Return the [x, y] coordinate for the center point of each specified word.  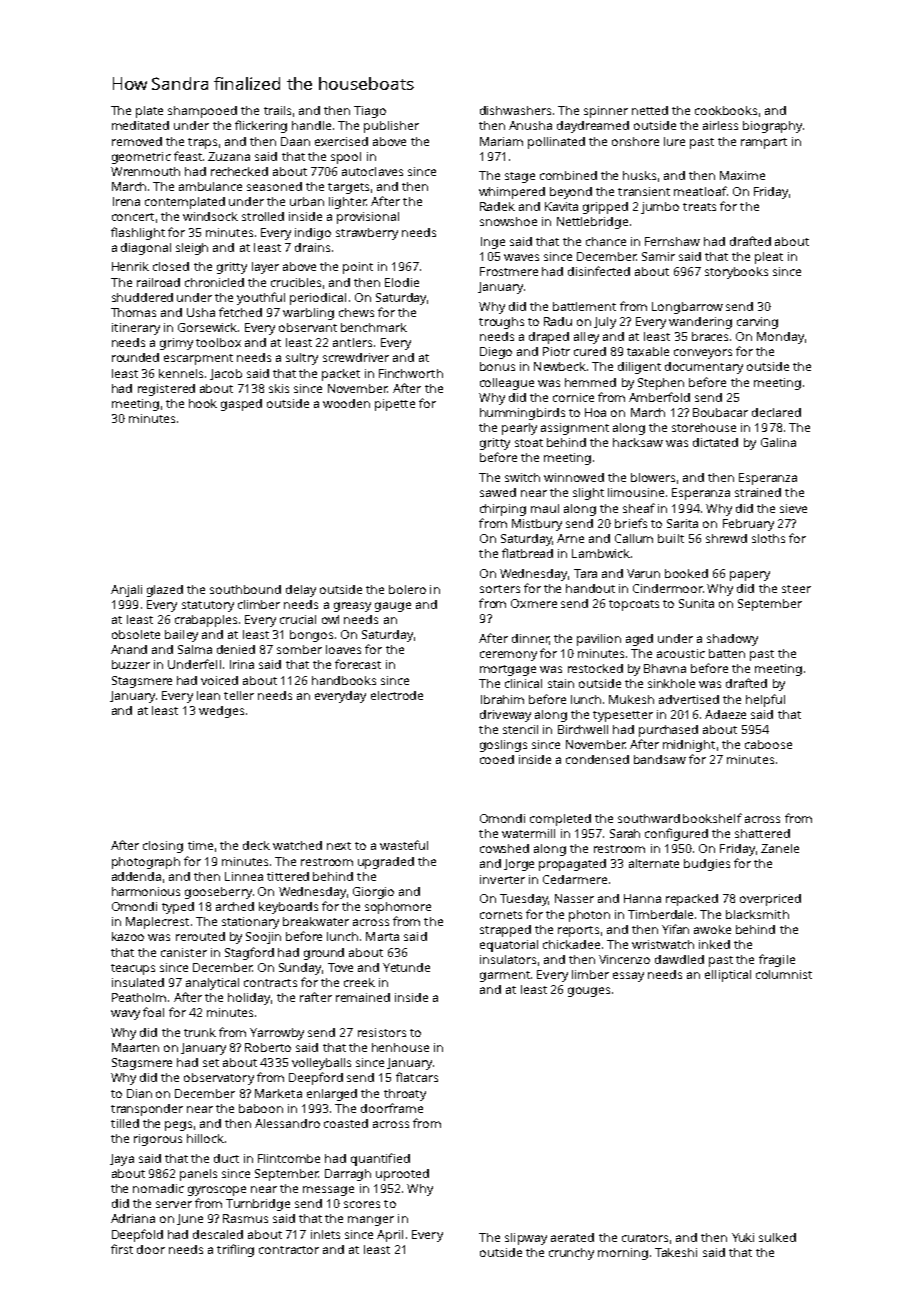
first [122, 1249]
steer [796, 589]
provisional [368, 218]
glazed [165, 591]
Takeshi [676, 1252]
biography [772, 127]
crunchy [571, 1254]
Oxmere [534, 603]
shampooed [202, 112]
